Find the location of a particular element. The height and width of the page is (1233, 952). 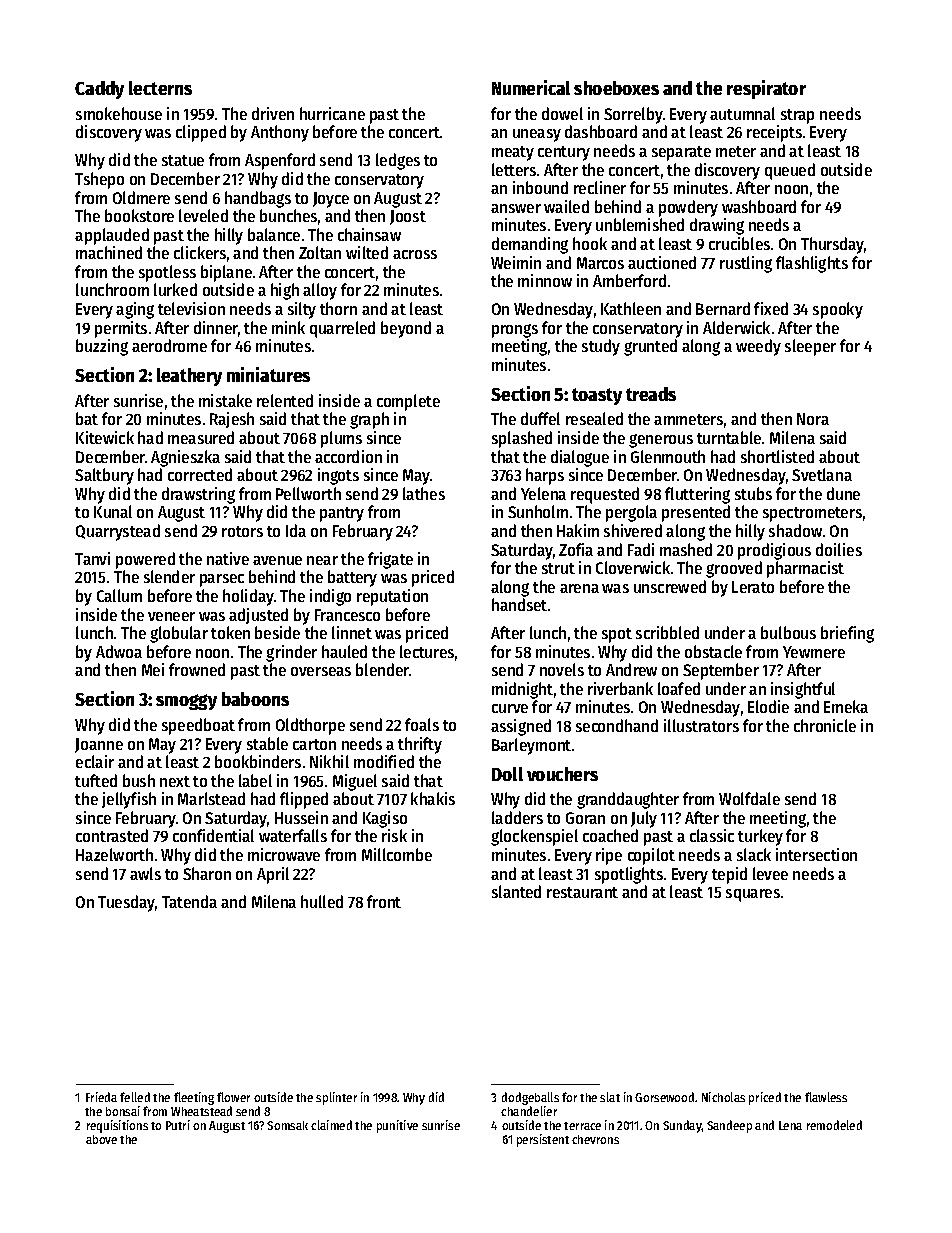

Kitewick is located at coordinates (105, 437).
